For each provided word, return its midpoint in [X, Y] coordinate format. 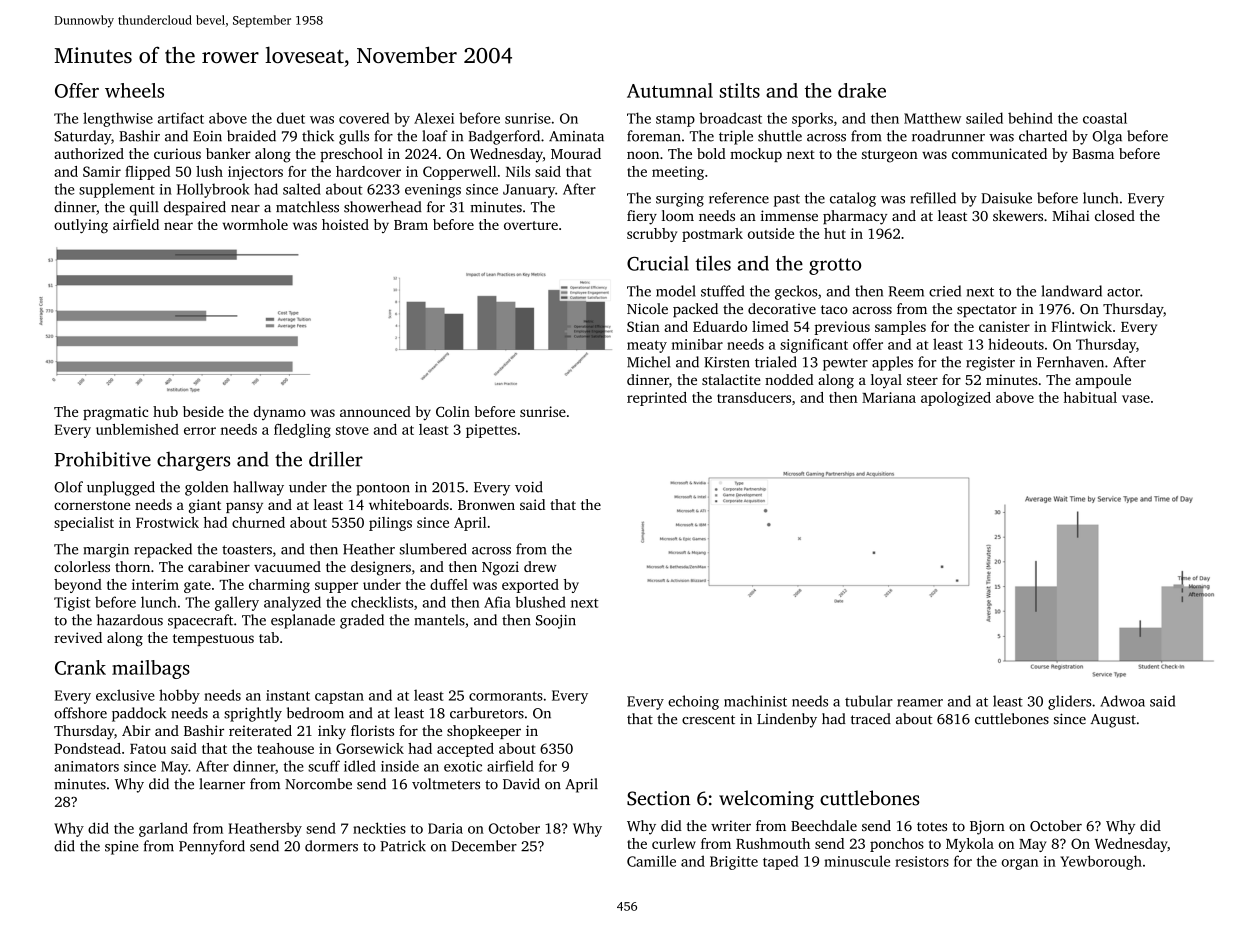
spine [122, 848]
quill [144, 208]
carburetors [487, 713]
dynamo [279, 413]
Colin [453, 411]
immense [789, 215]
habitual [1090, 397]
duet [291, 118]
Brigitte [734, 863]
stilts [740, 90]
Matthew [932, 118]
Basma [1093, 154]
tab [269, 637]
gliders [1070, 702]
